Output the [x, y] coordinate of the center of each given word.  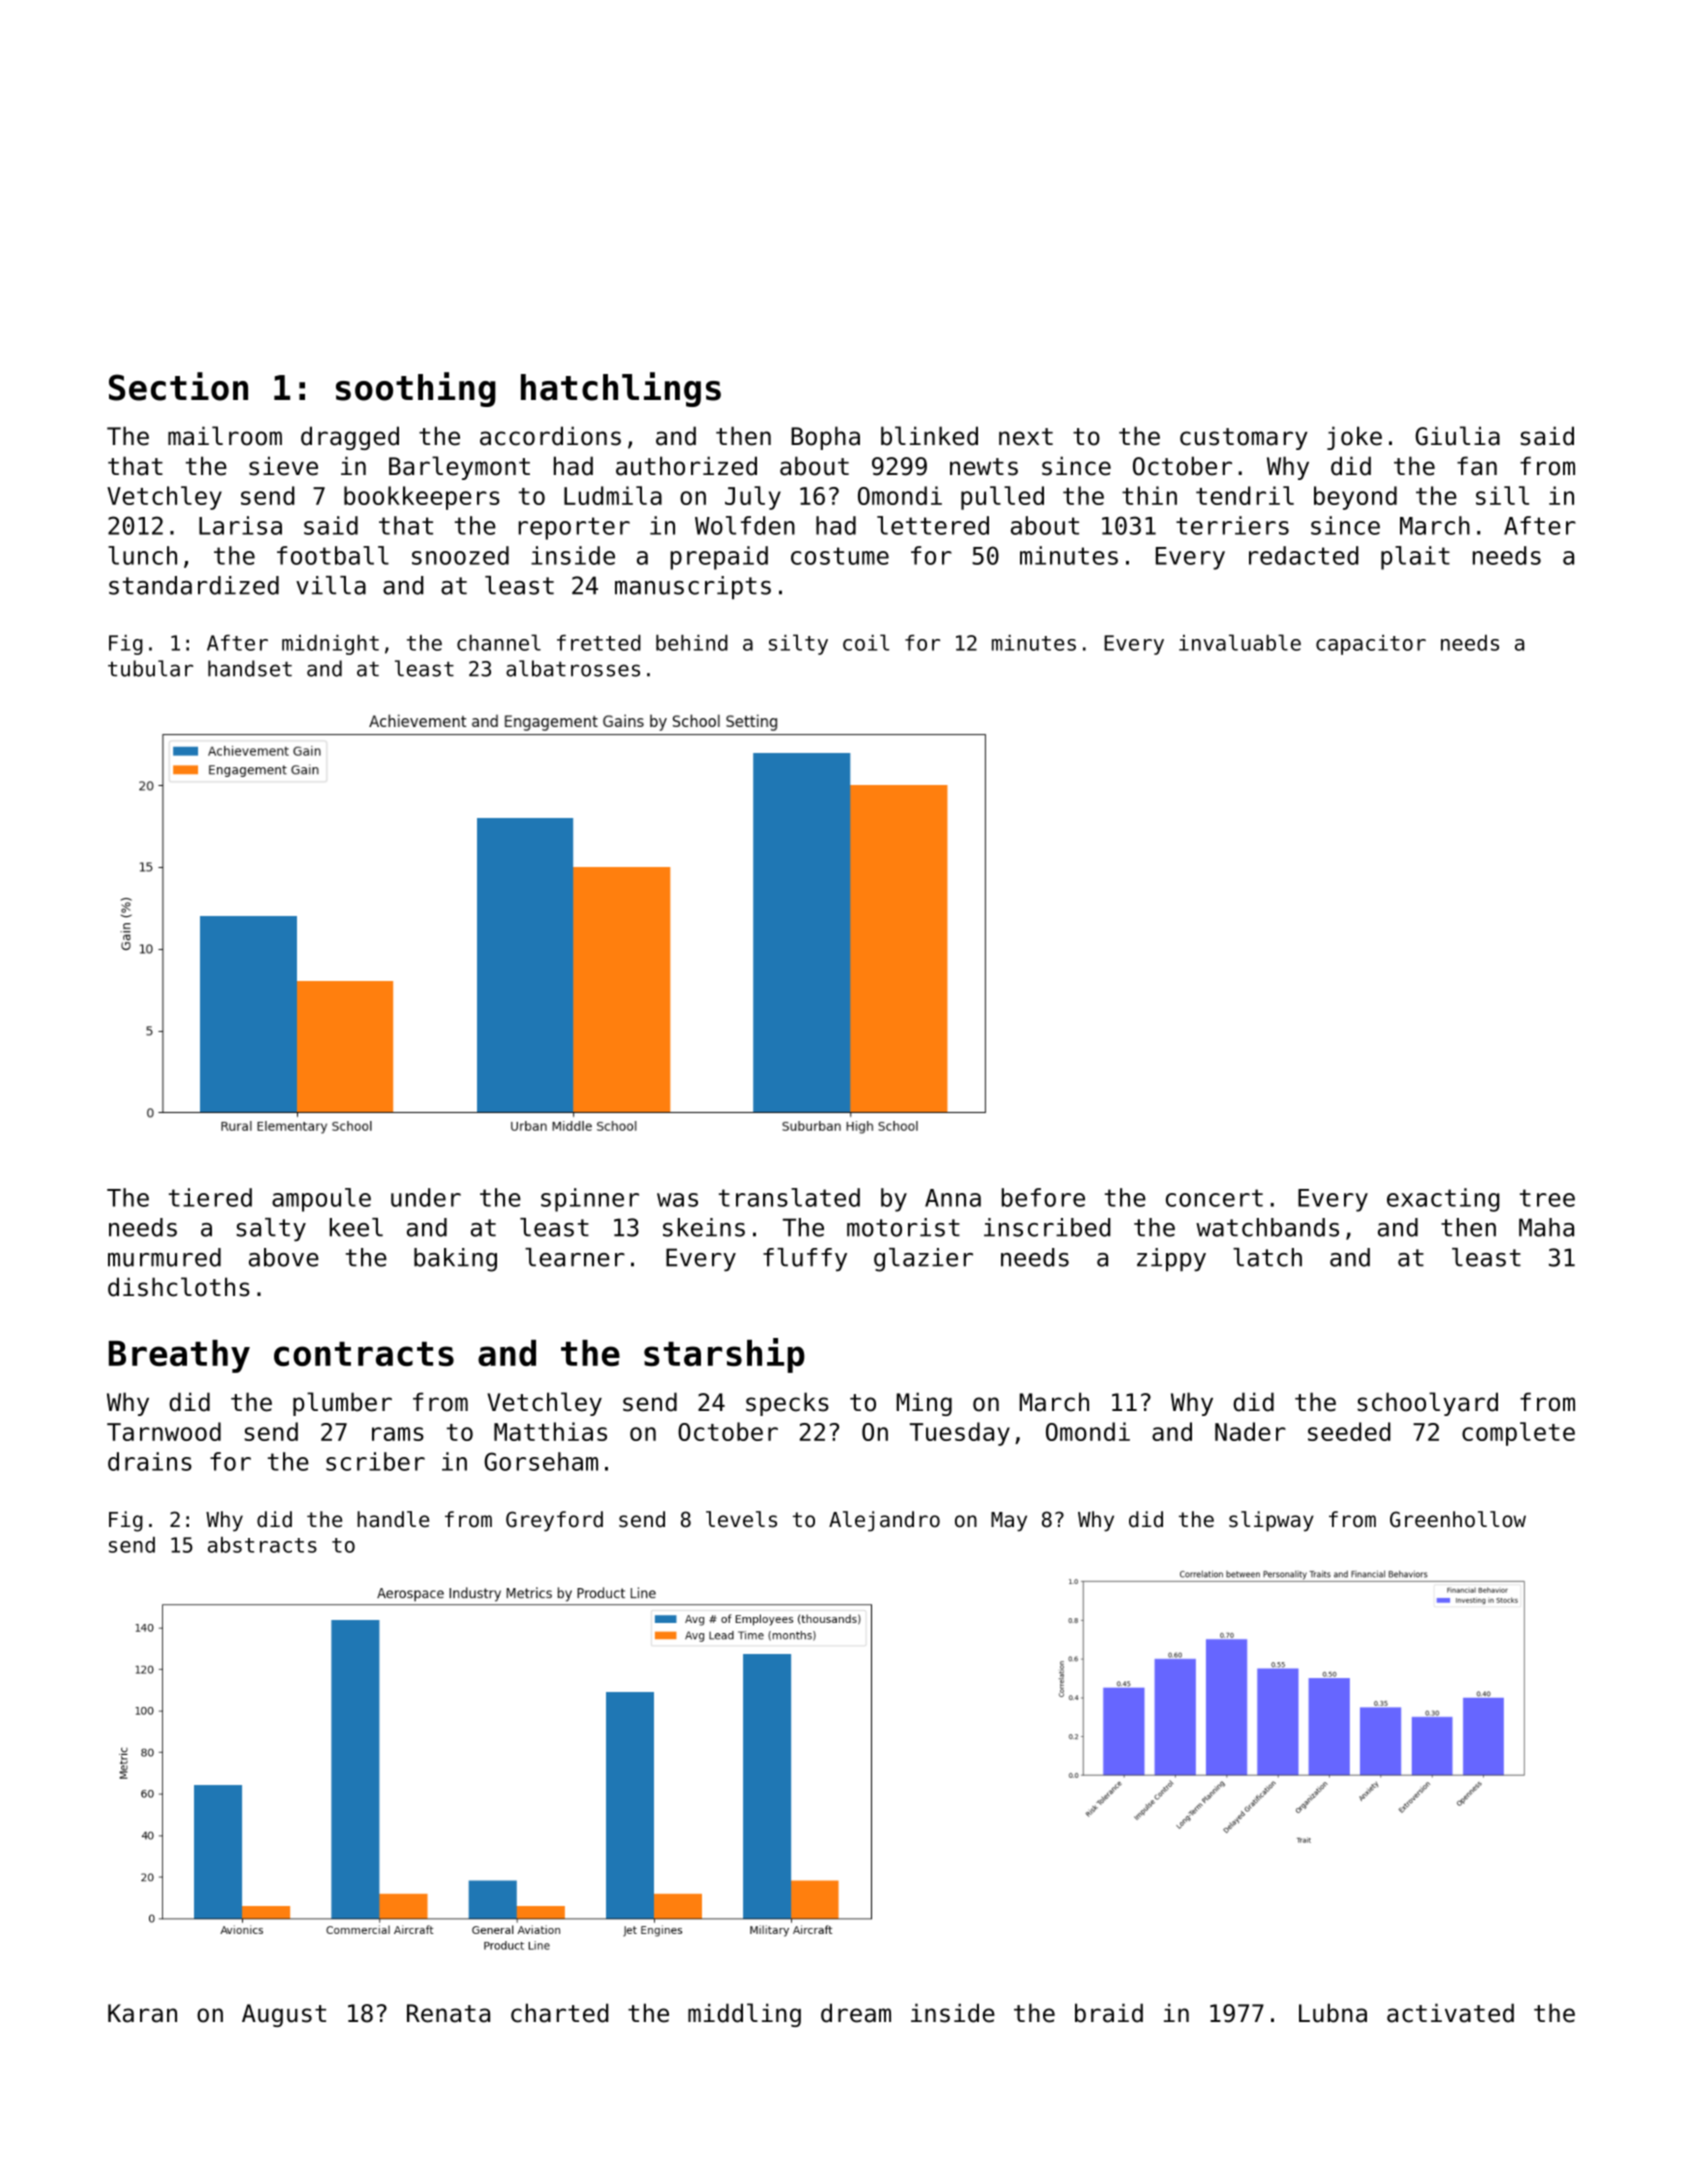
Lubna [1333, 2013]
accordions [550, 436]
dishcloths [179, 1287]
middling [744, 2015]
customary [1244, 439]
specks [787, 1404]
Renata [448, 2013]
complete [1518, 1434]
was [677, 1200]
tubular [150, 668]
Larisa [240, 525]
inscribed [1047, 1227]
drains [150, 1461]
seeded [1349, 1431]
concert [1214, 1198]
